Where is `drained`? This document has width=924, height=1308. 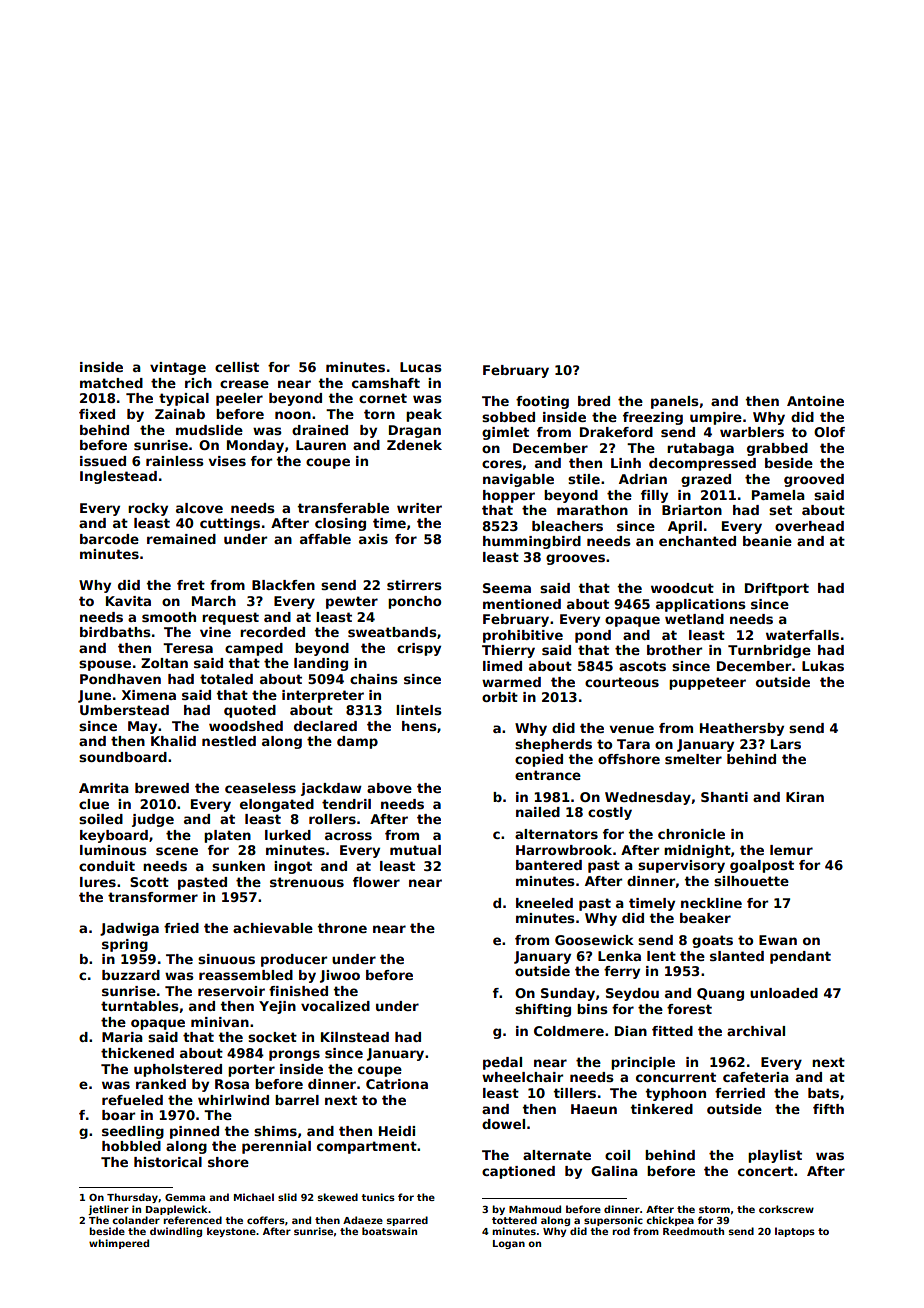
drained is located at coordinates (320, 430).
